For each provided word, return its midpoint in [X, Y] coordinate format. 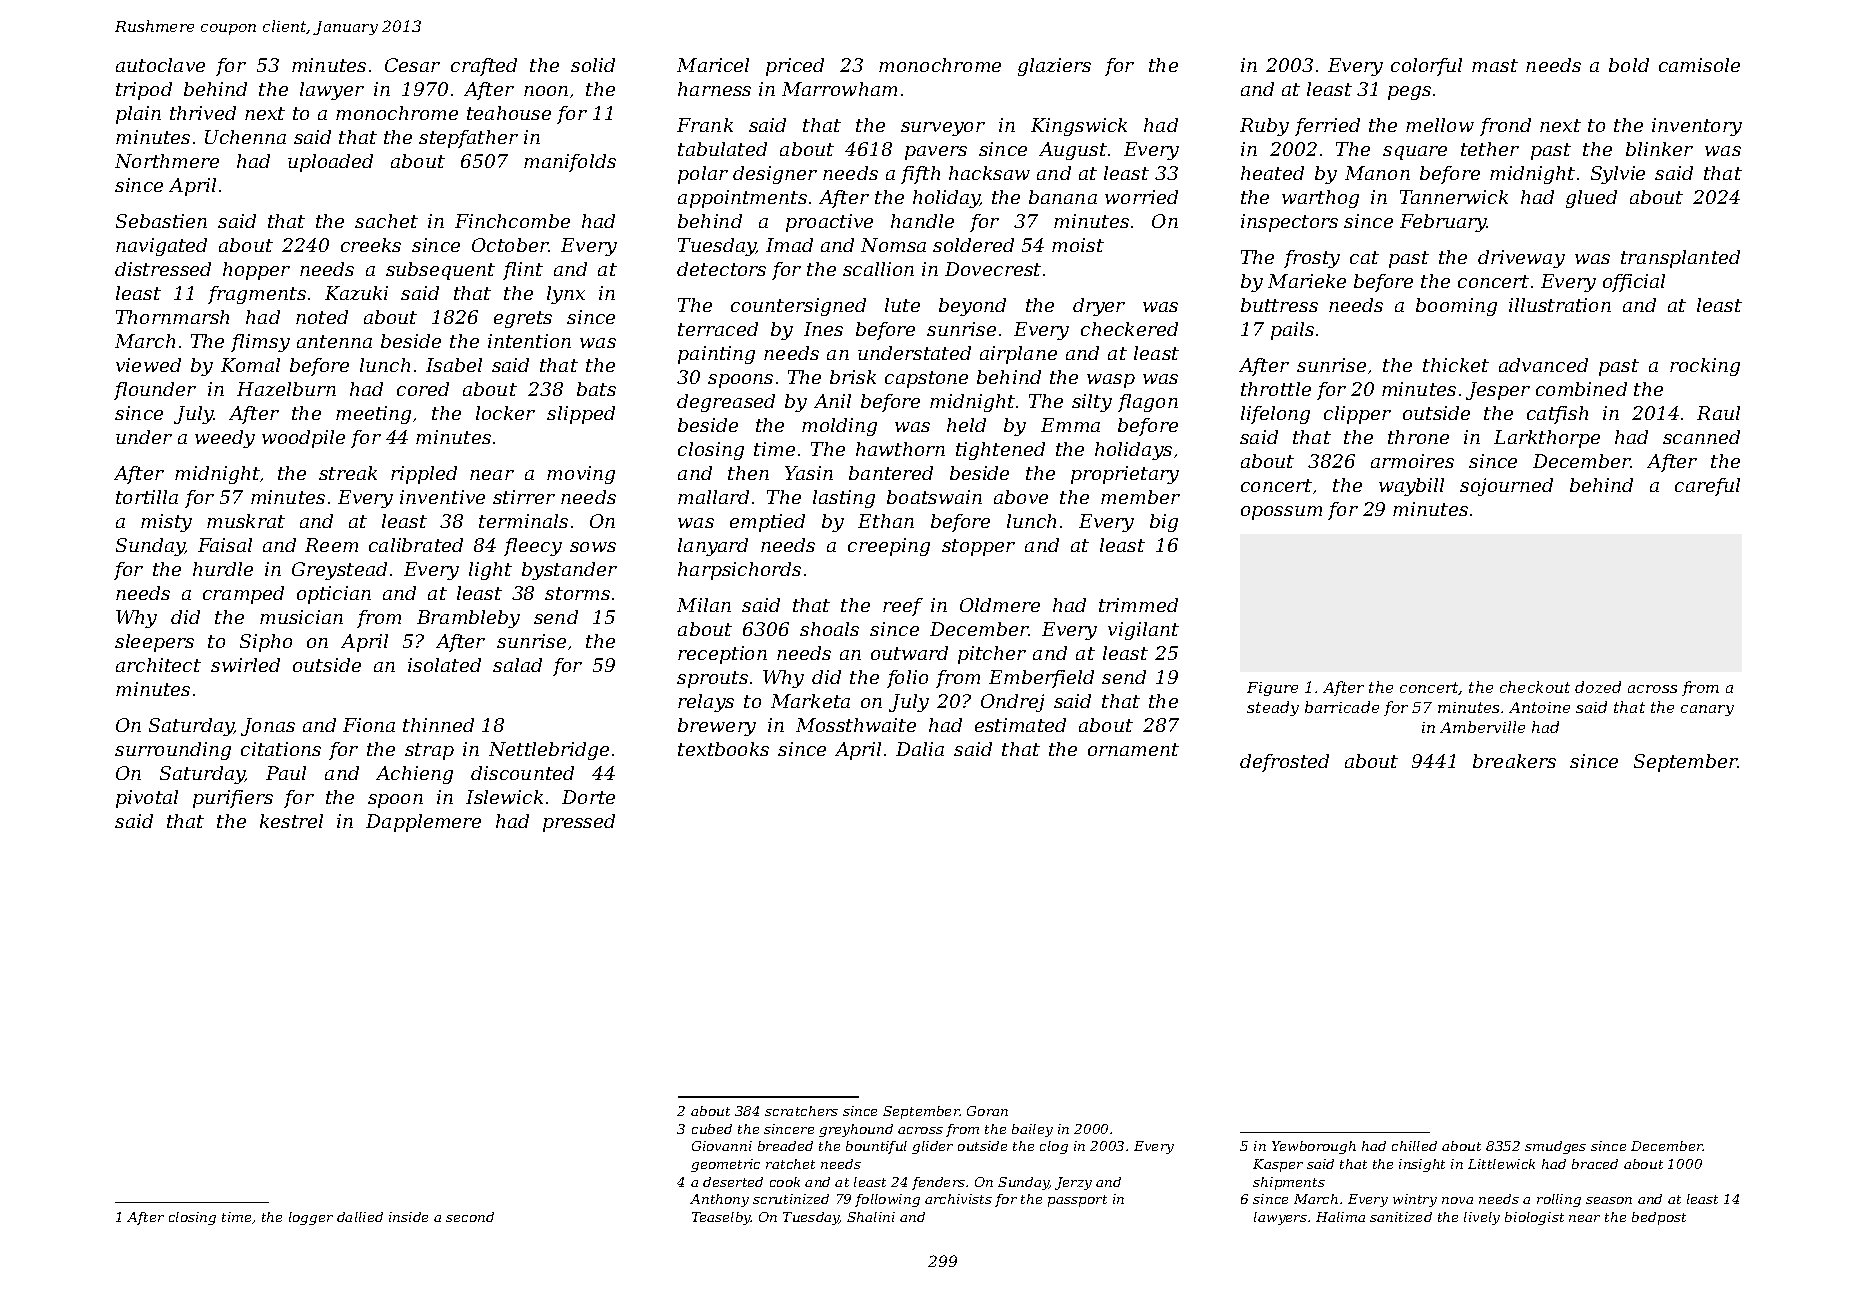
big [1164, 523]
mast [1495, 65]
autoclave [160, 65]
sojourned [1506, 487]
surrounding [173, 751]
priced [795, 67]
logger [311, 1218]
